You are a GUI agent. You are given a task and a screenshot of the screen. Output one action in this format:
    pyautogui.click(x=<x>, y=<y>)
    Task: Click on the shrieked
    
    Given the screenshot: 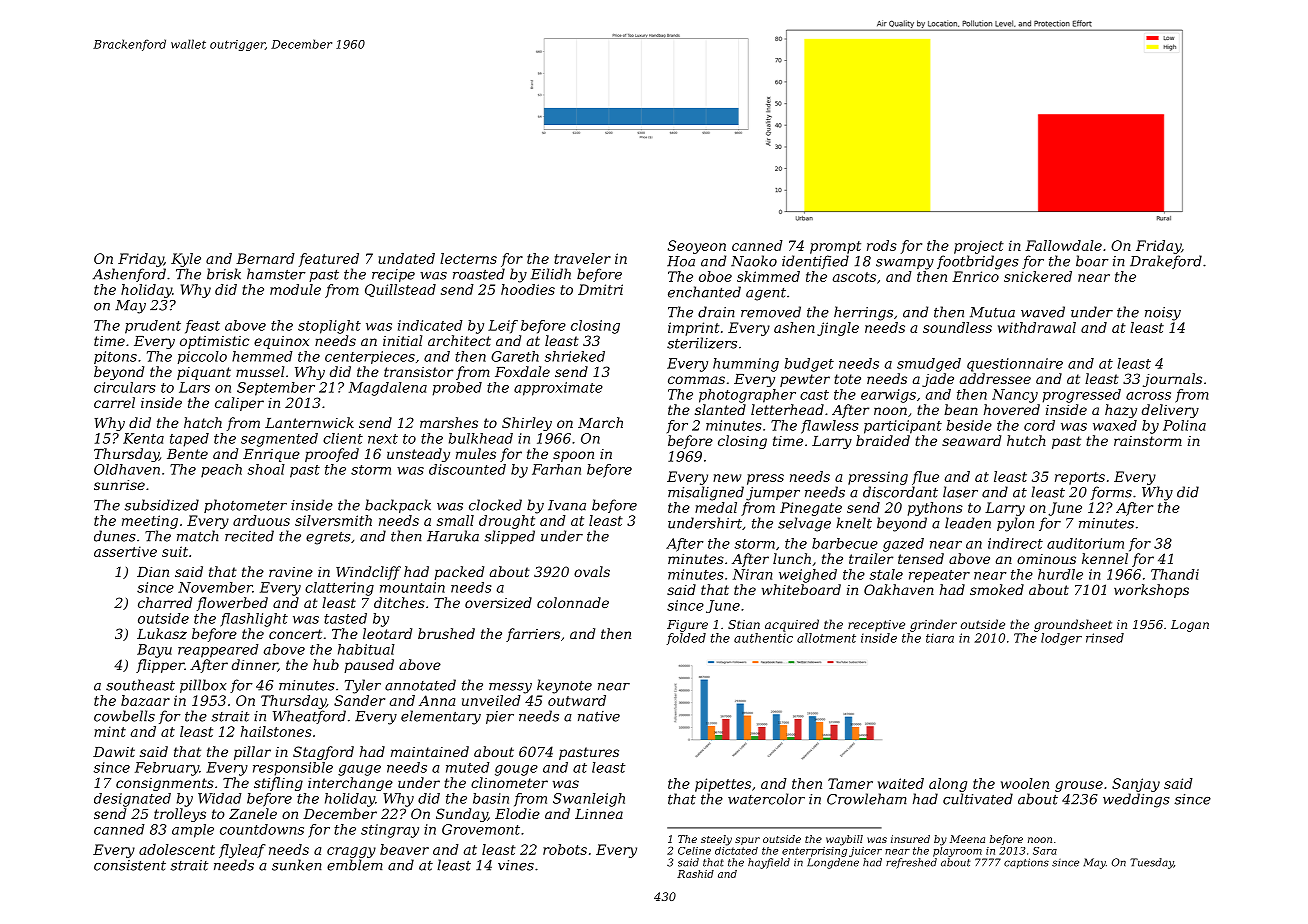 What is the action you would take?
    pyautogui.click(x=575, y=356)
